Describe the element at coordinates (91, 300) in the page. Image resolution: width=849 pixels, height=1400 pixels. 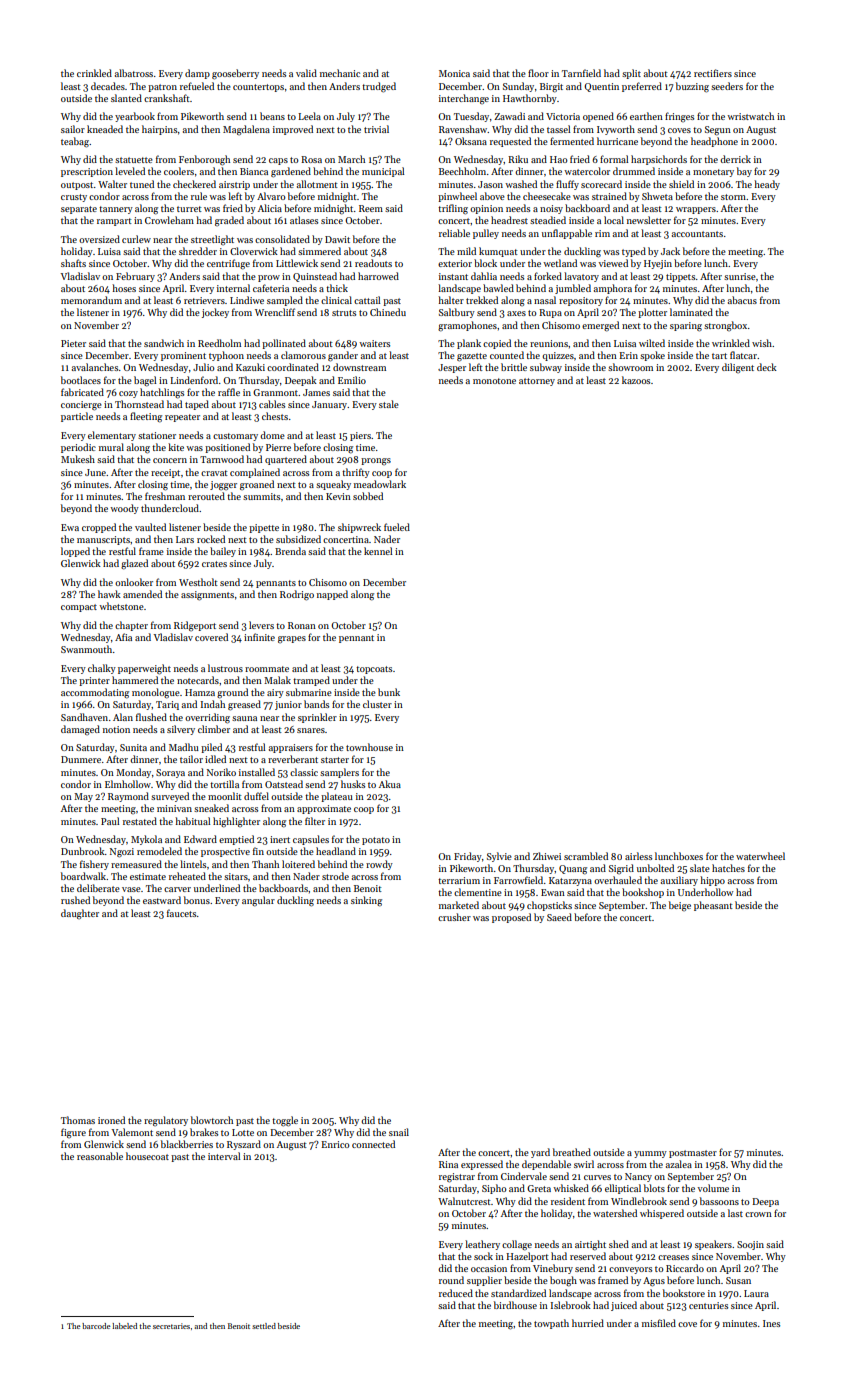
I see `memorandum` at that location.
